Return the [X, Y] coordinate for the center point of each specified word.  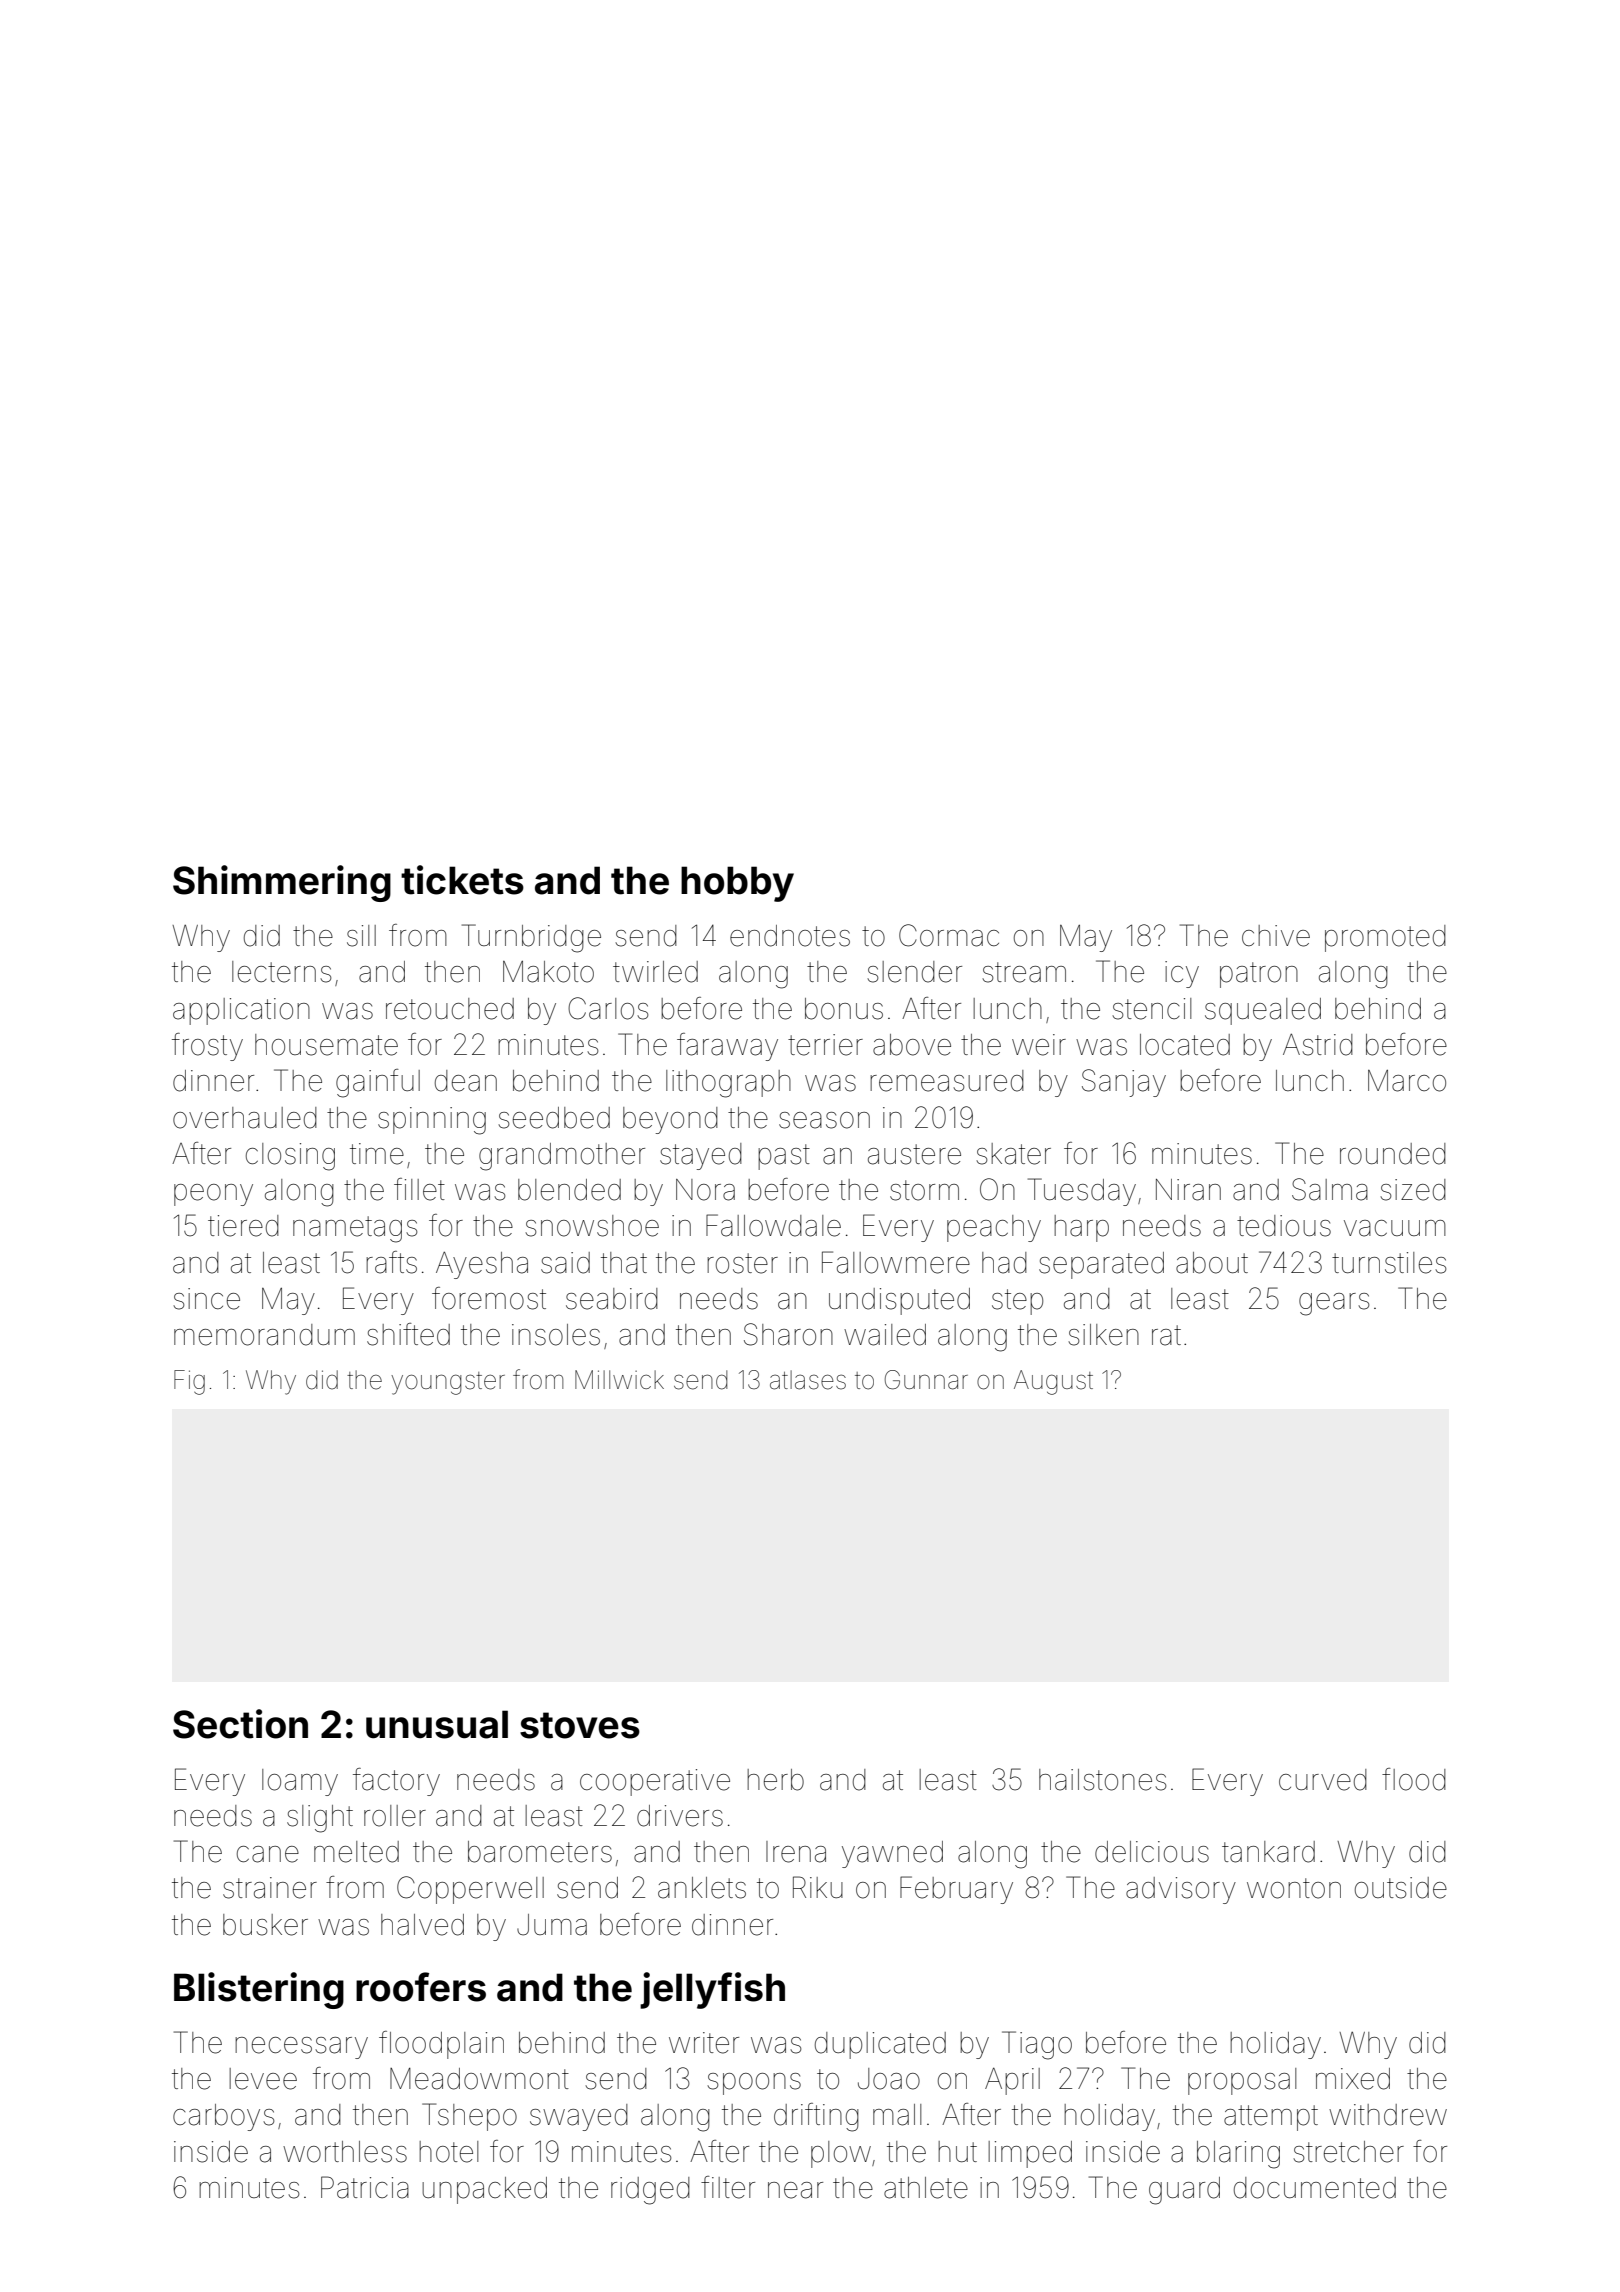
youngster [448, 1383]
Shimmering [282, 883]
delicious [1152, 1852]
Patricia [365, 2187]
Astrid [1318, 1045]
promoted [1385, 938]
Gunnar [926, 1380]
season [824, 1120]
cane [268, 1854]
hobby [737, 884]
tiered [243, 1226]
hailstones [1102, 1780]
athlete [926, 2188]
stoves [580, 1725]
